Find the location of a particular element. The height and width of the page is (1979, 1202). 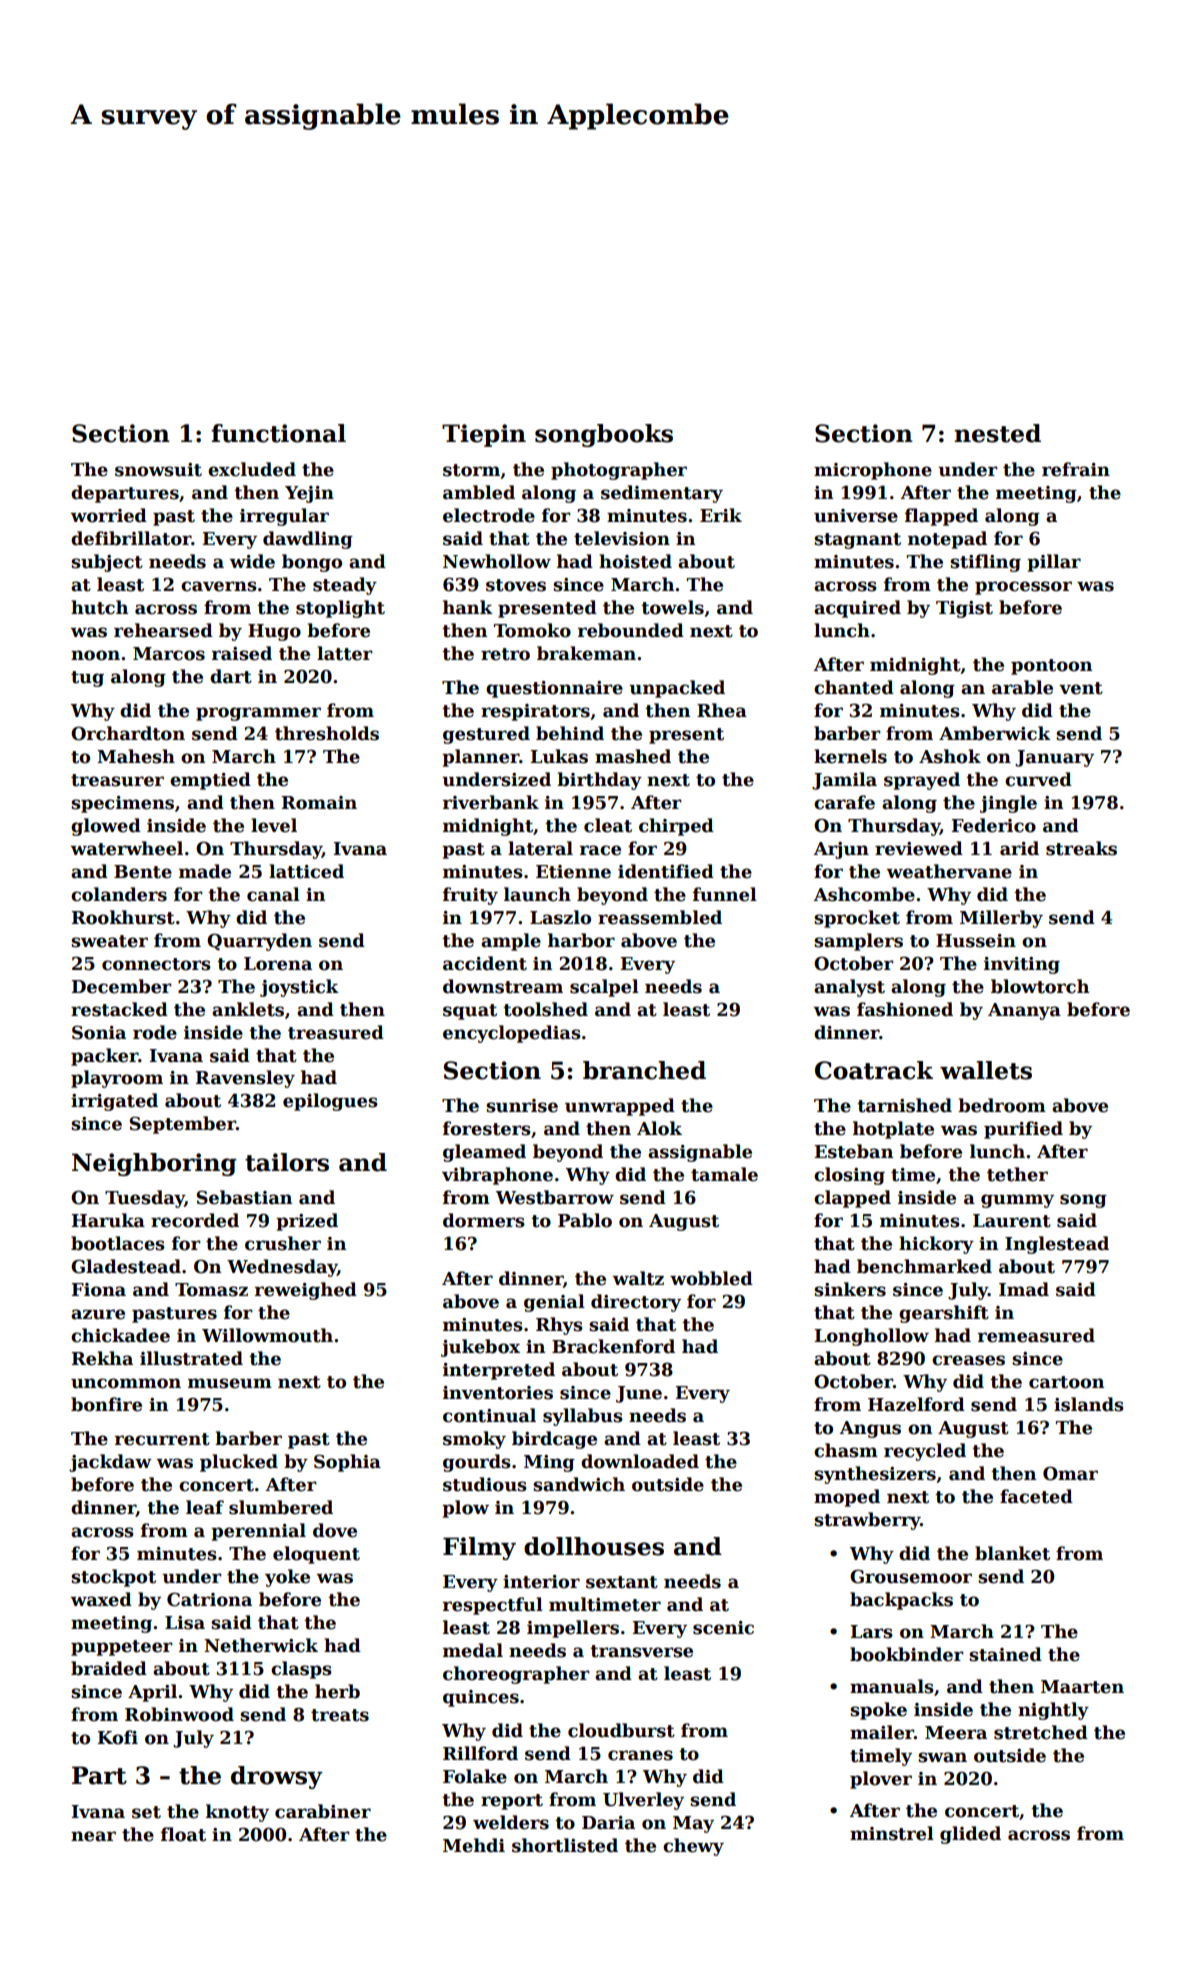

excluded is located at coordinates (252, 469).
